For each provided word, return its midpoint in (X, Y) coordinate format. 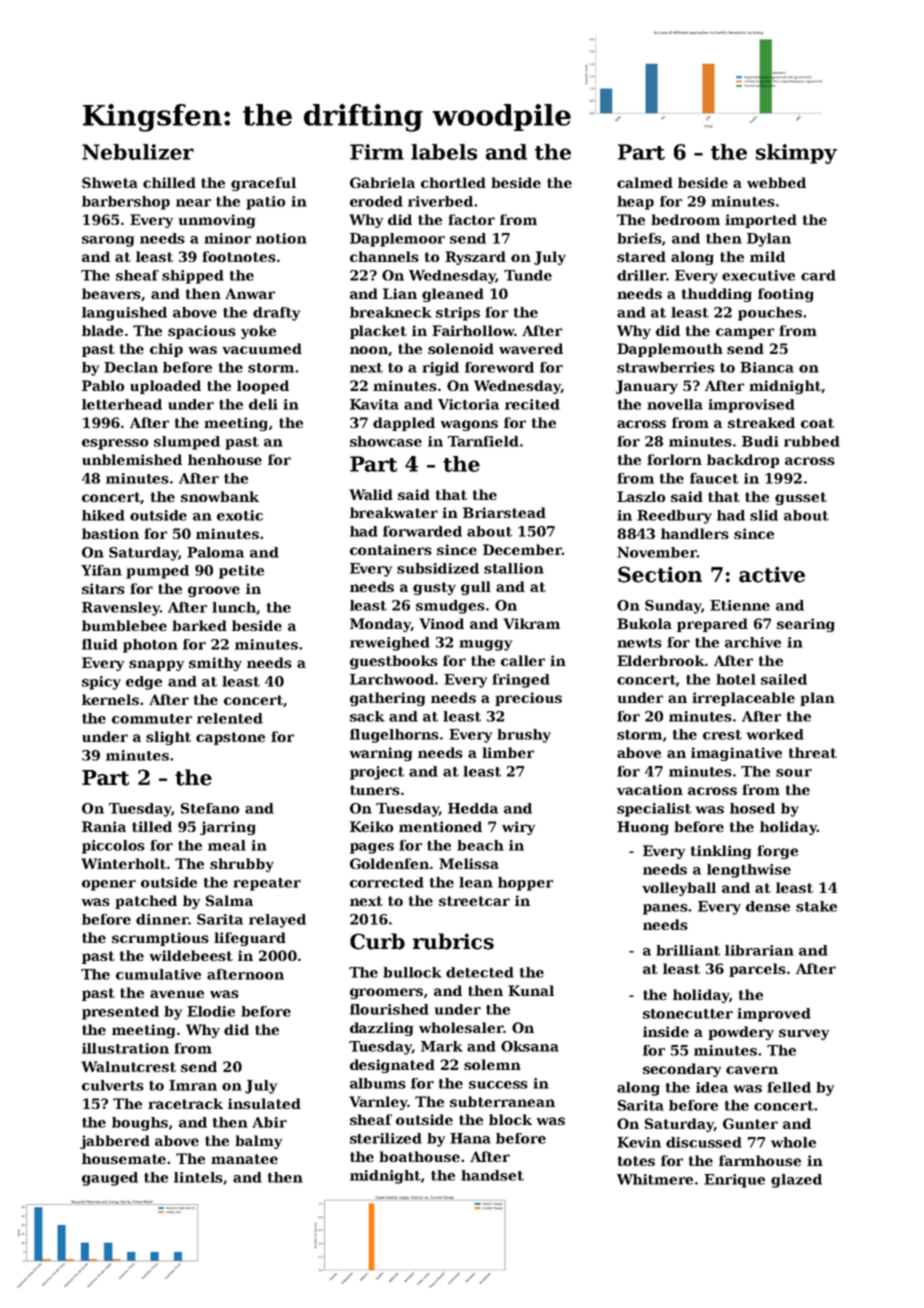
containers (391, 549)
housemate (124, 1158)
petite (241, 572)
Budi (760, 441)
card (818, 275)
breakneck (391, 312)
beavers (111, 293)
